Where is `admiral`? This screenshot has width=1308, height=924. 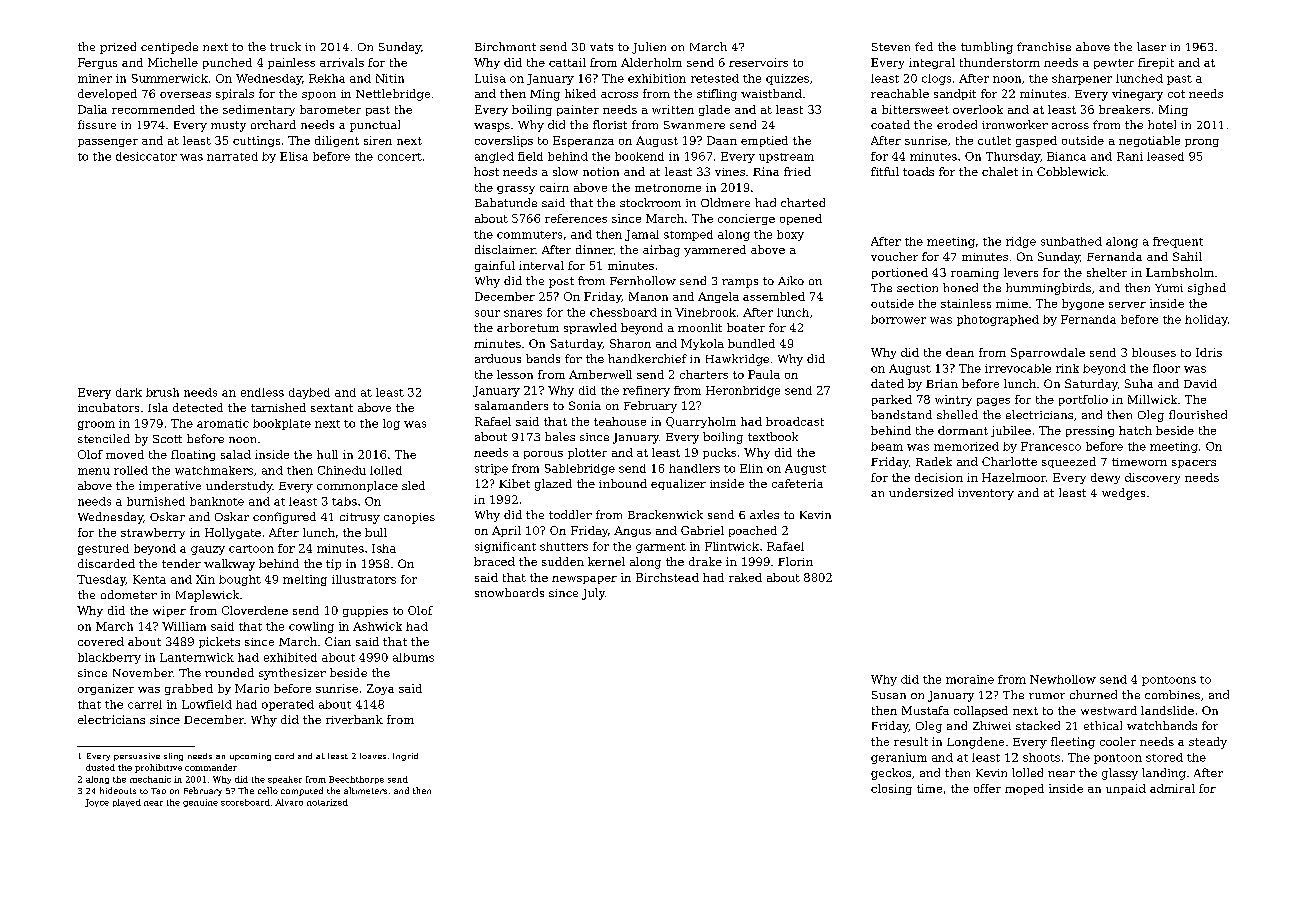 admiral is located at coordinates (1172, 788).
